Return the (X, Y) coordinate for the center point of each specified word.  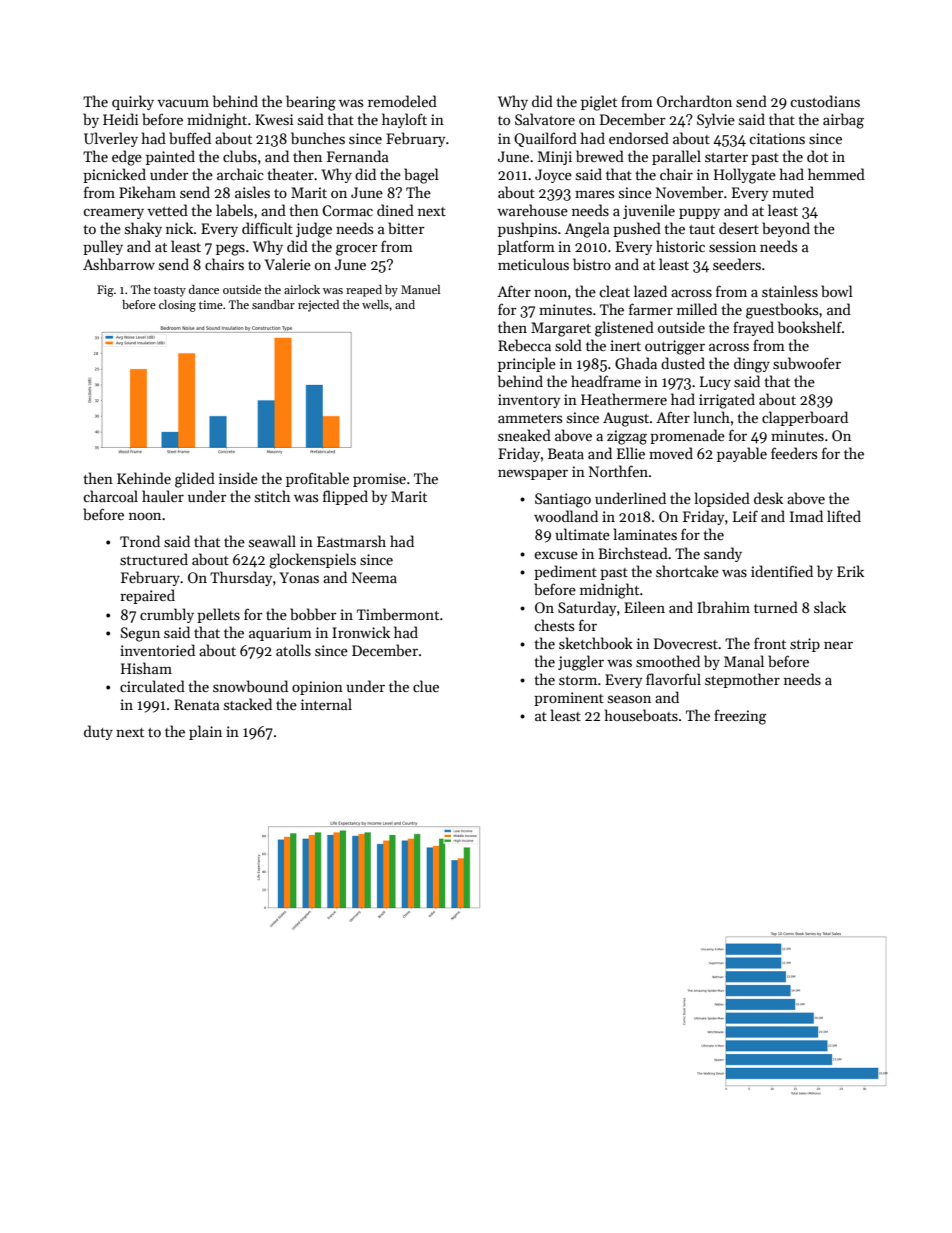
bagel (421, 176)
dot (817, 156)
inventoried (157, 650)
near (838, 645)
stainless (790, 291)
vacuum (183, 103)
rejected (318, 306)
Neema (374, 577)
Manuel (420, 289)
